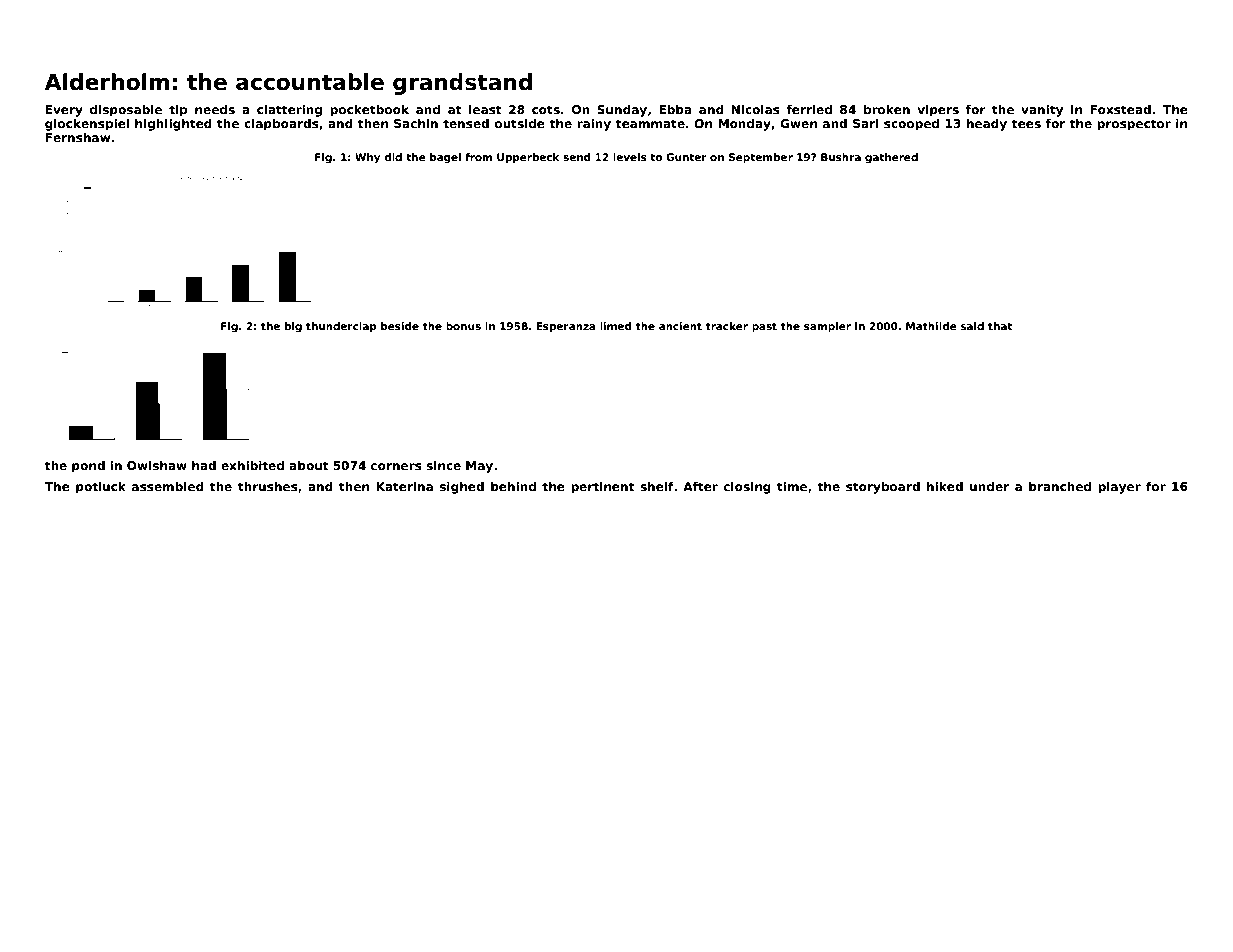  Describe the element at coordinates (686, 157) in the page. I see `Gunter` at that location.
